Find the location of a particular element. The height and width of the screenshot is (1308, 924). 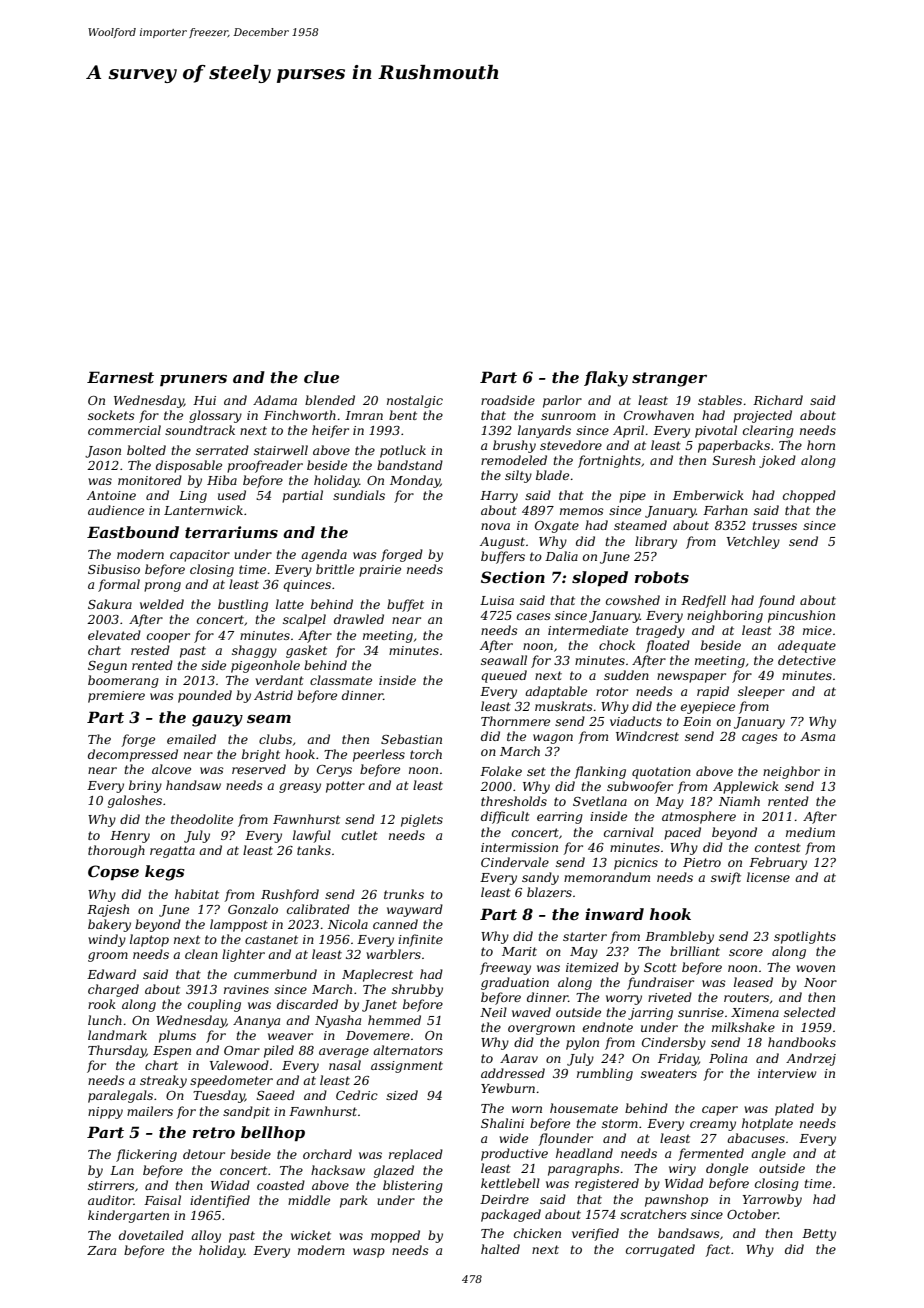

buffers is located at coordinates (503, 557).
